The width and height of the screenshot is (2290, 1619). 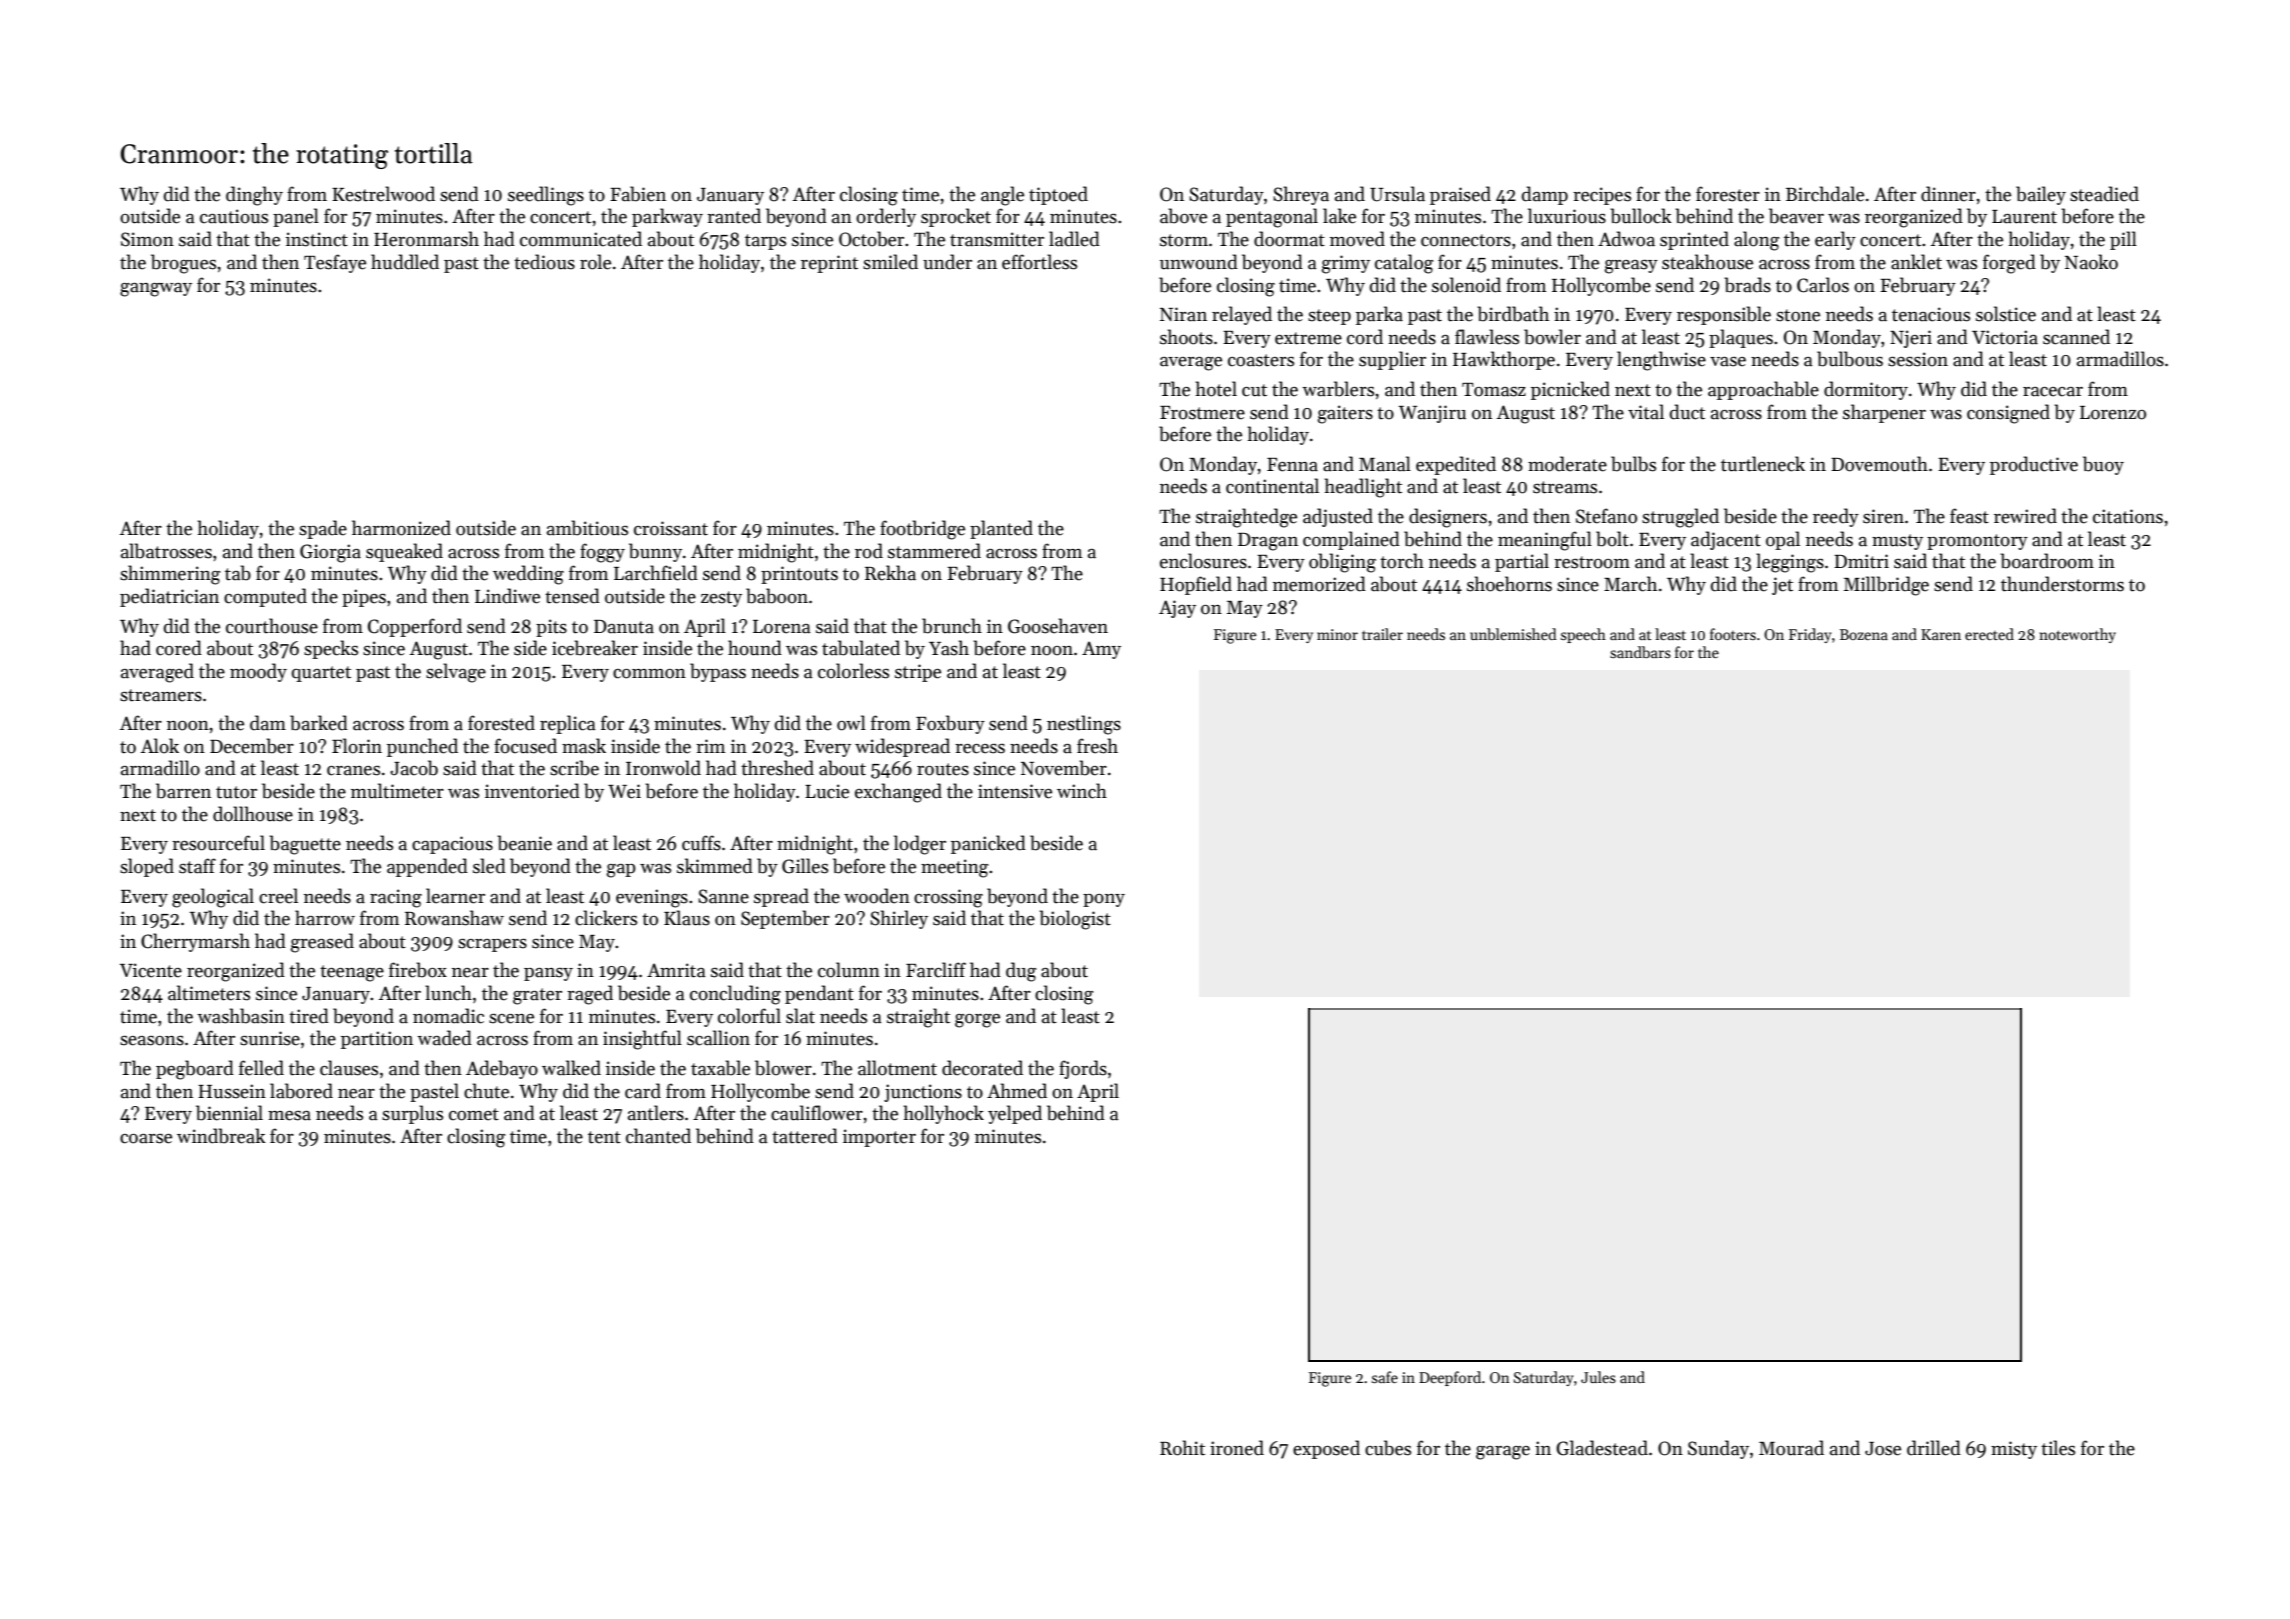 What do you see at coordinates (1237, 1448) in the screenshot?
I see `ironed` at bounding box center [1237, 1448].
